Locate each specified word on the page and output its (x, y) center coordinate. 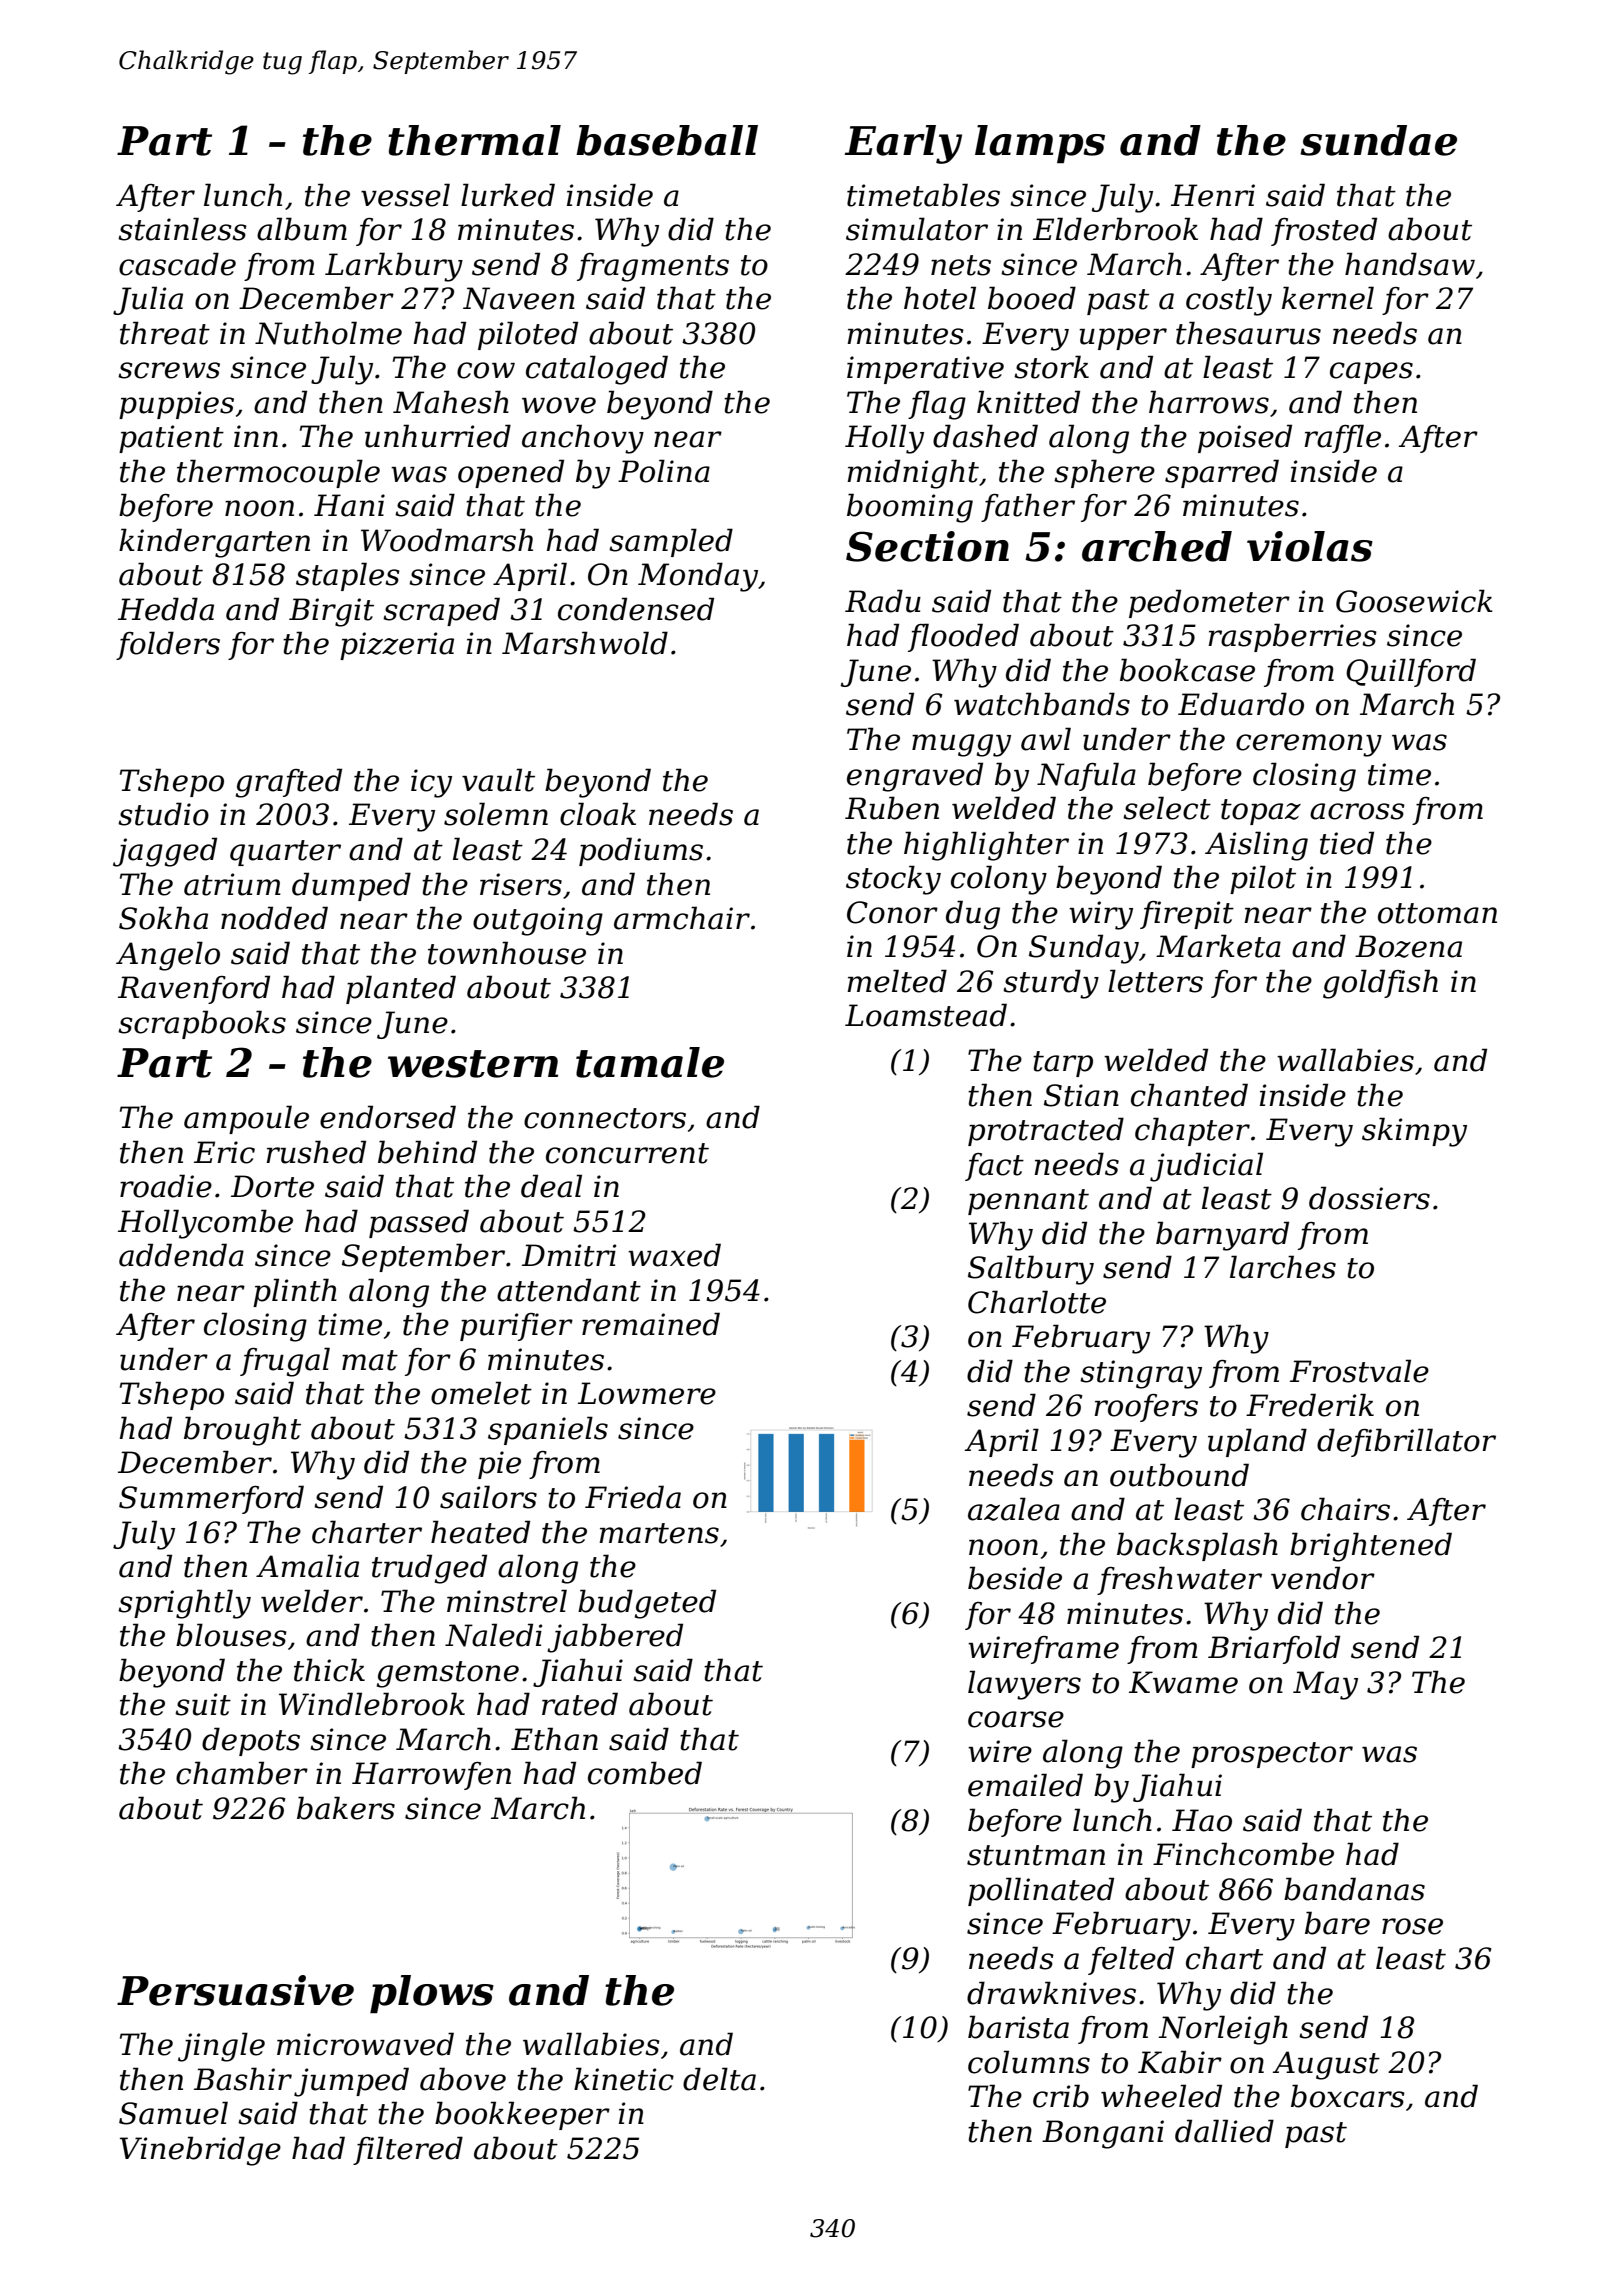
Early (903, 144)
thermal (474, 140)
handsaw (1410, 264)
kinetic (624, 2079)
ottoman (1437, 913)
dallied (1224, 2131)
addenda (181, 1255)
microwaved (365, 2044)
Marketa (1218, 946)
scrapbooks (202, 1024)
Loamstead (926, 1015)
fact (994, 1167)
